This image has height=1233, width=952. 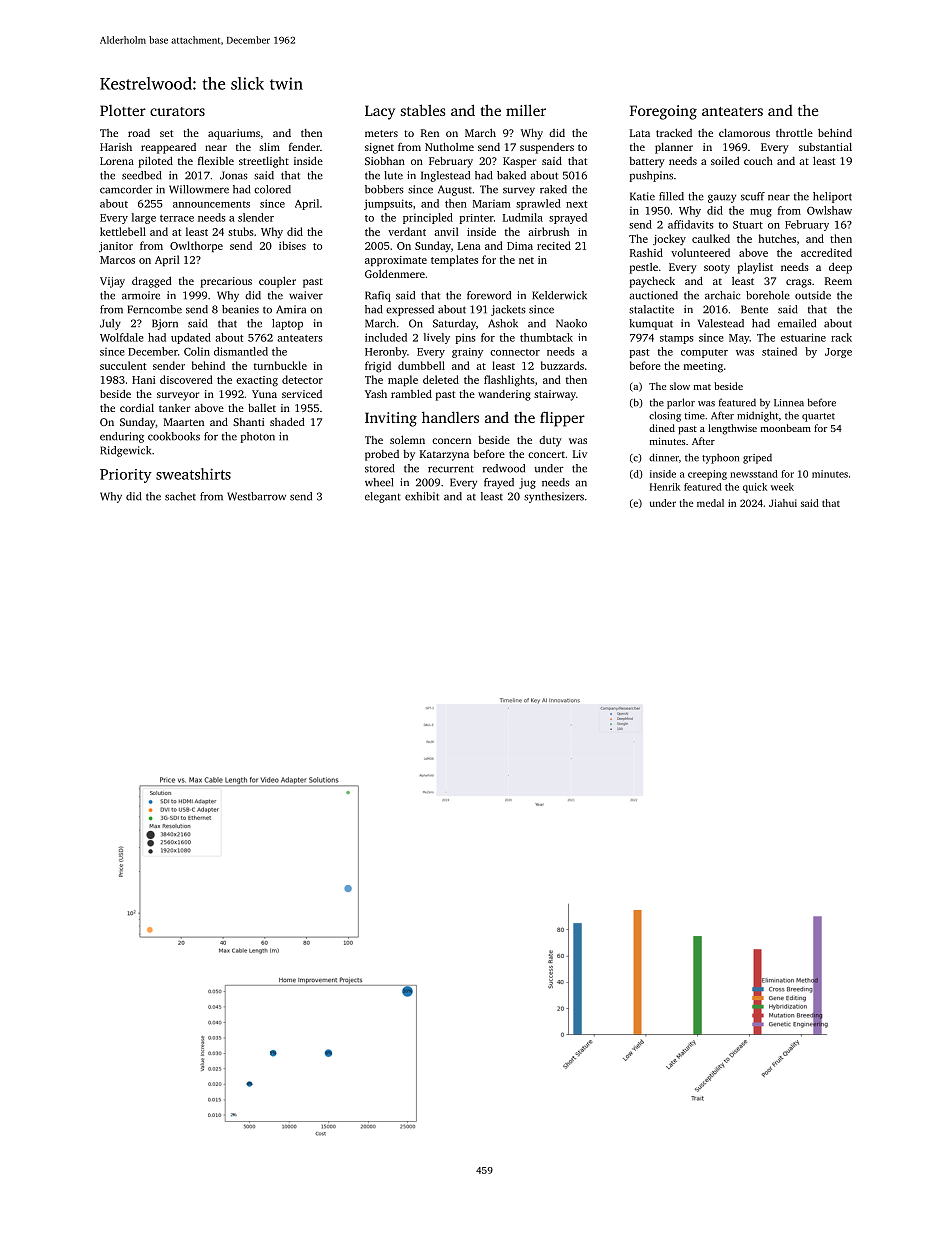 I want to click on playlist, so click(x=755, y=268).
